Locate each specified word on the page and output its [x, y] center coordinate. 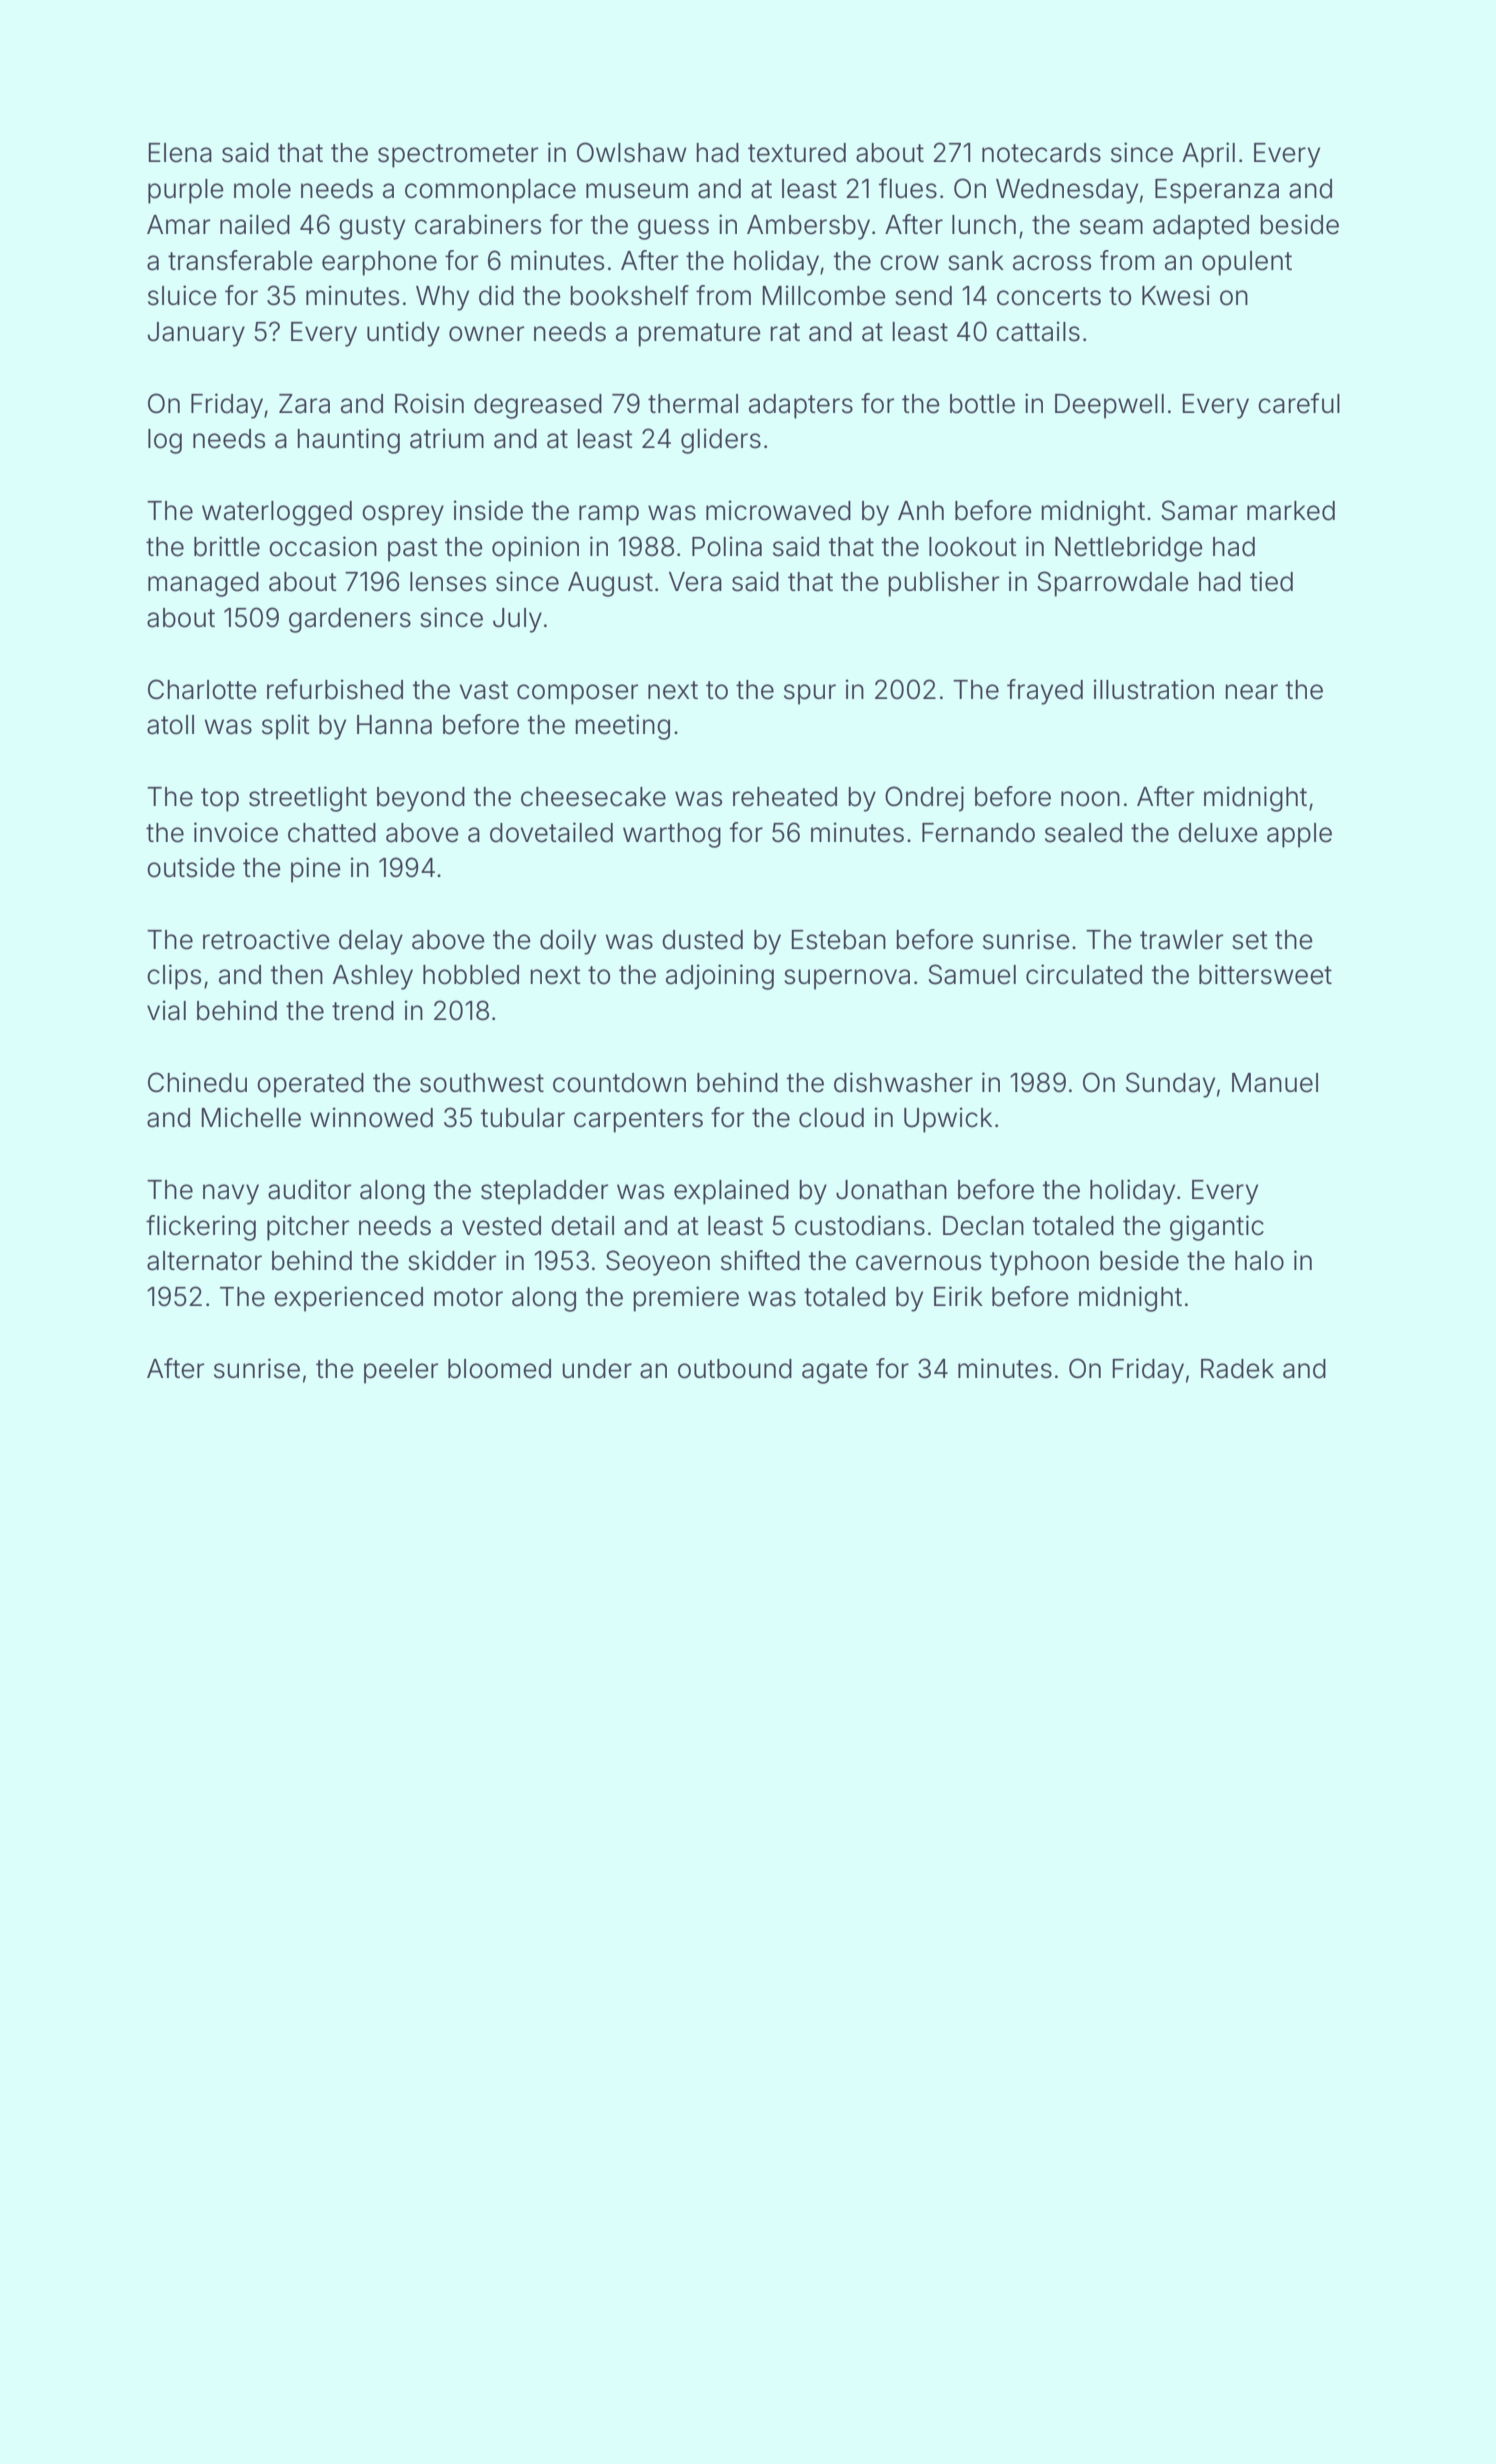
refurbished [335, 689]
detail [582, 1225]
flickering [201, 1228]
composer [577, 694]
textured [797, 153]
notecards [1041, 153]
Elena [180, 153]
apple [1299, 835]
